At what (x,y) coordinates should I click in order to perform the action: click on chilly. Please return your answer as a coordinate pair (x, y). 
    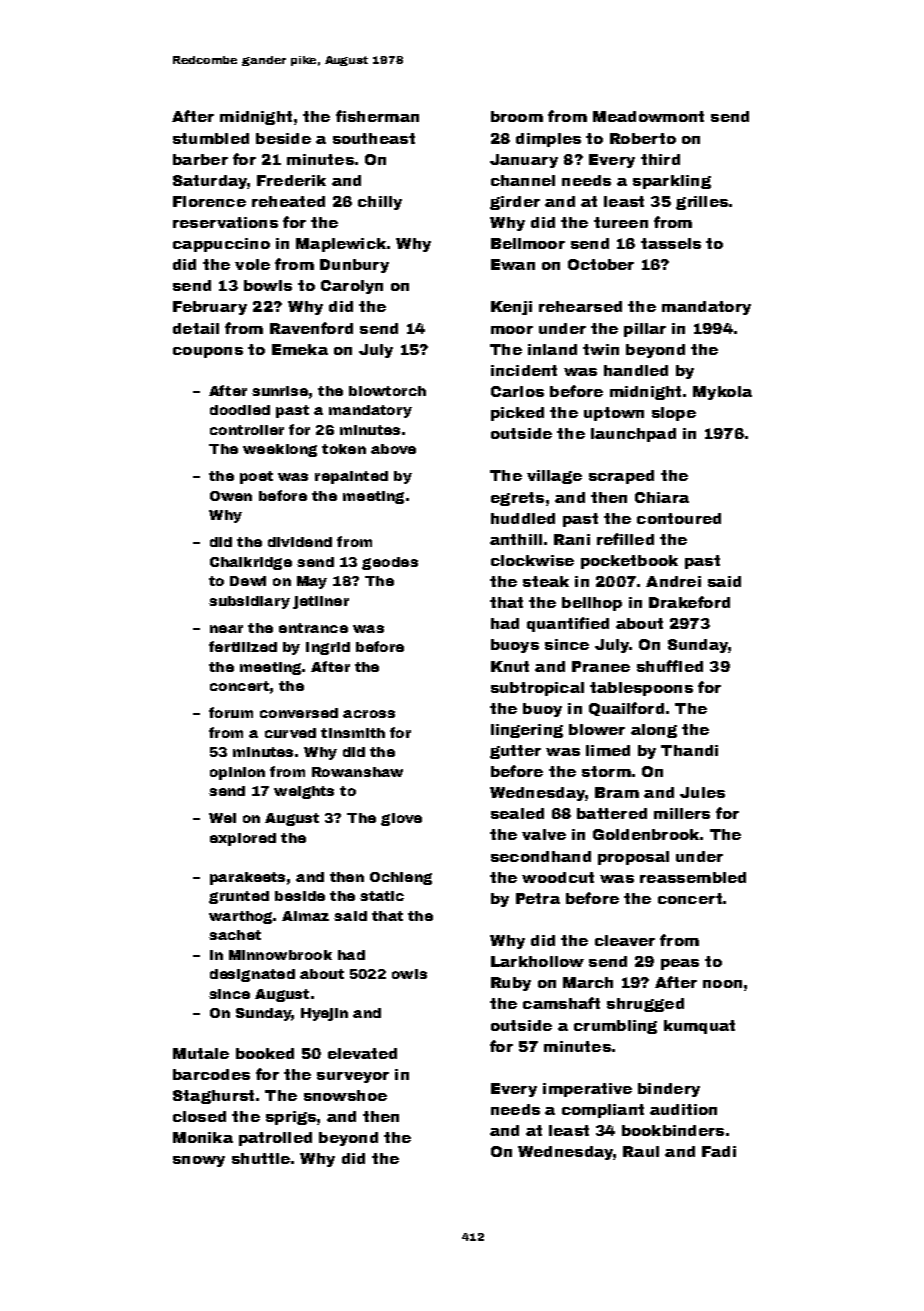
    Looking at the image, I should click on (380, 203).
